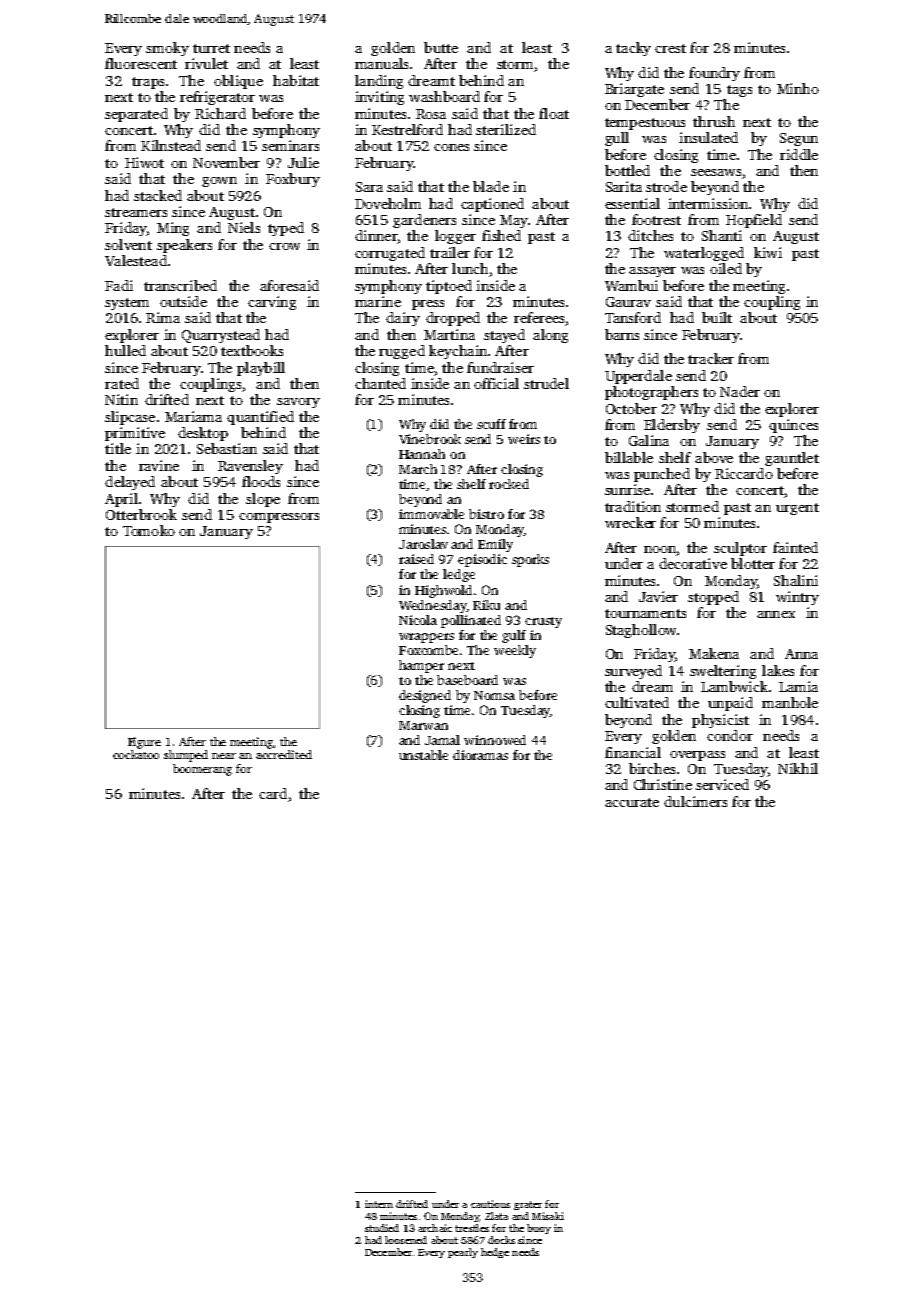  What do you see at coordinates (211, 48) in the document?
I see `turret` at bounding box center [211, 48].
